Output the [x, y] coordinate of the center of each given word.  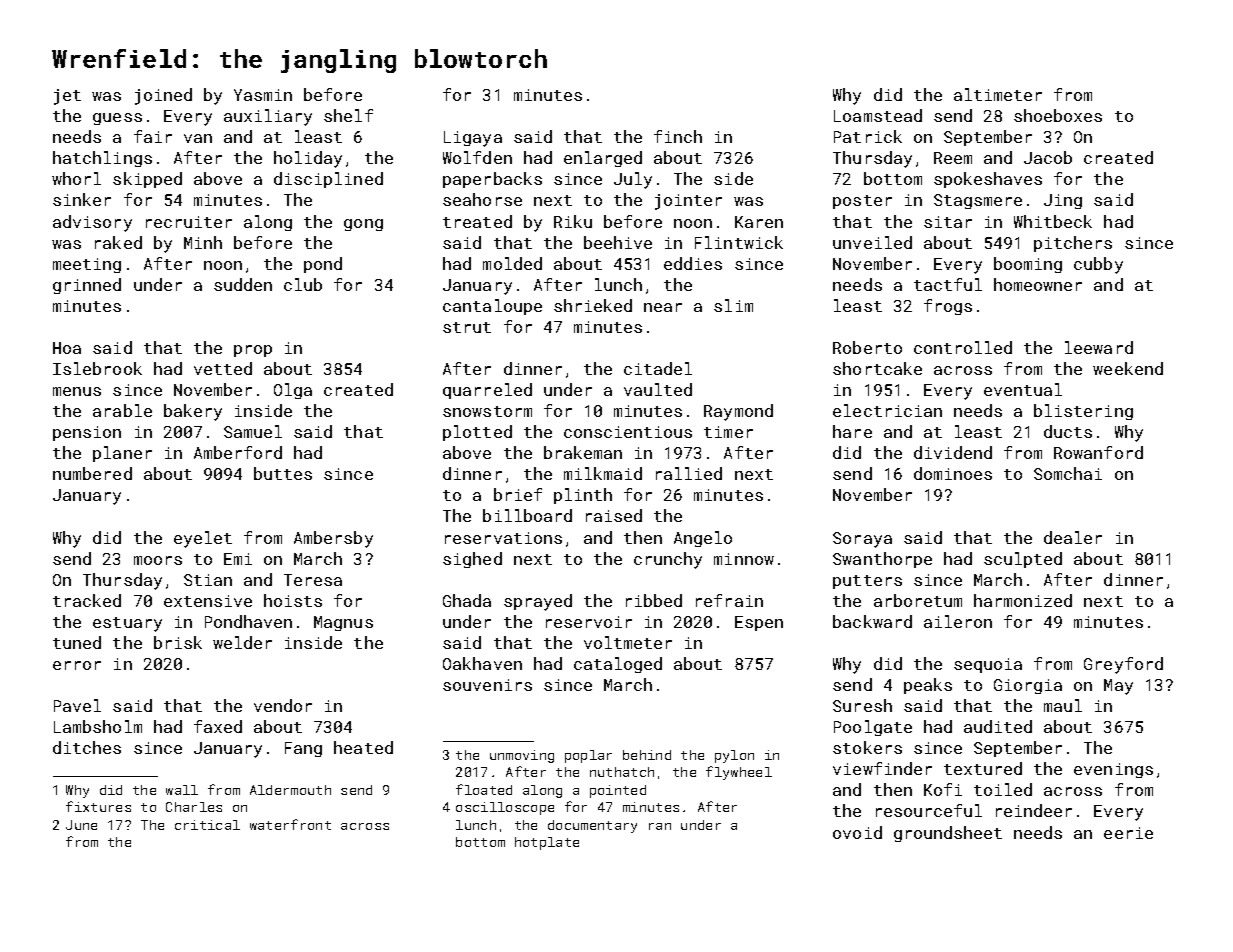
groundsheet [948, 834]
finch [678, 136]
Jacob [1048, 157]
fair [153, 136]
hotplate [547, 843]
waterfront [290, 824]
